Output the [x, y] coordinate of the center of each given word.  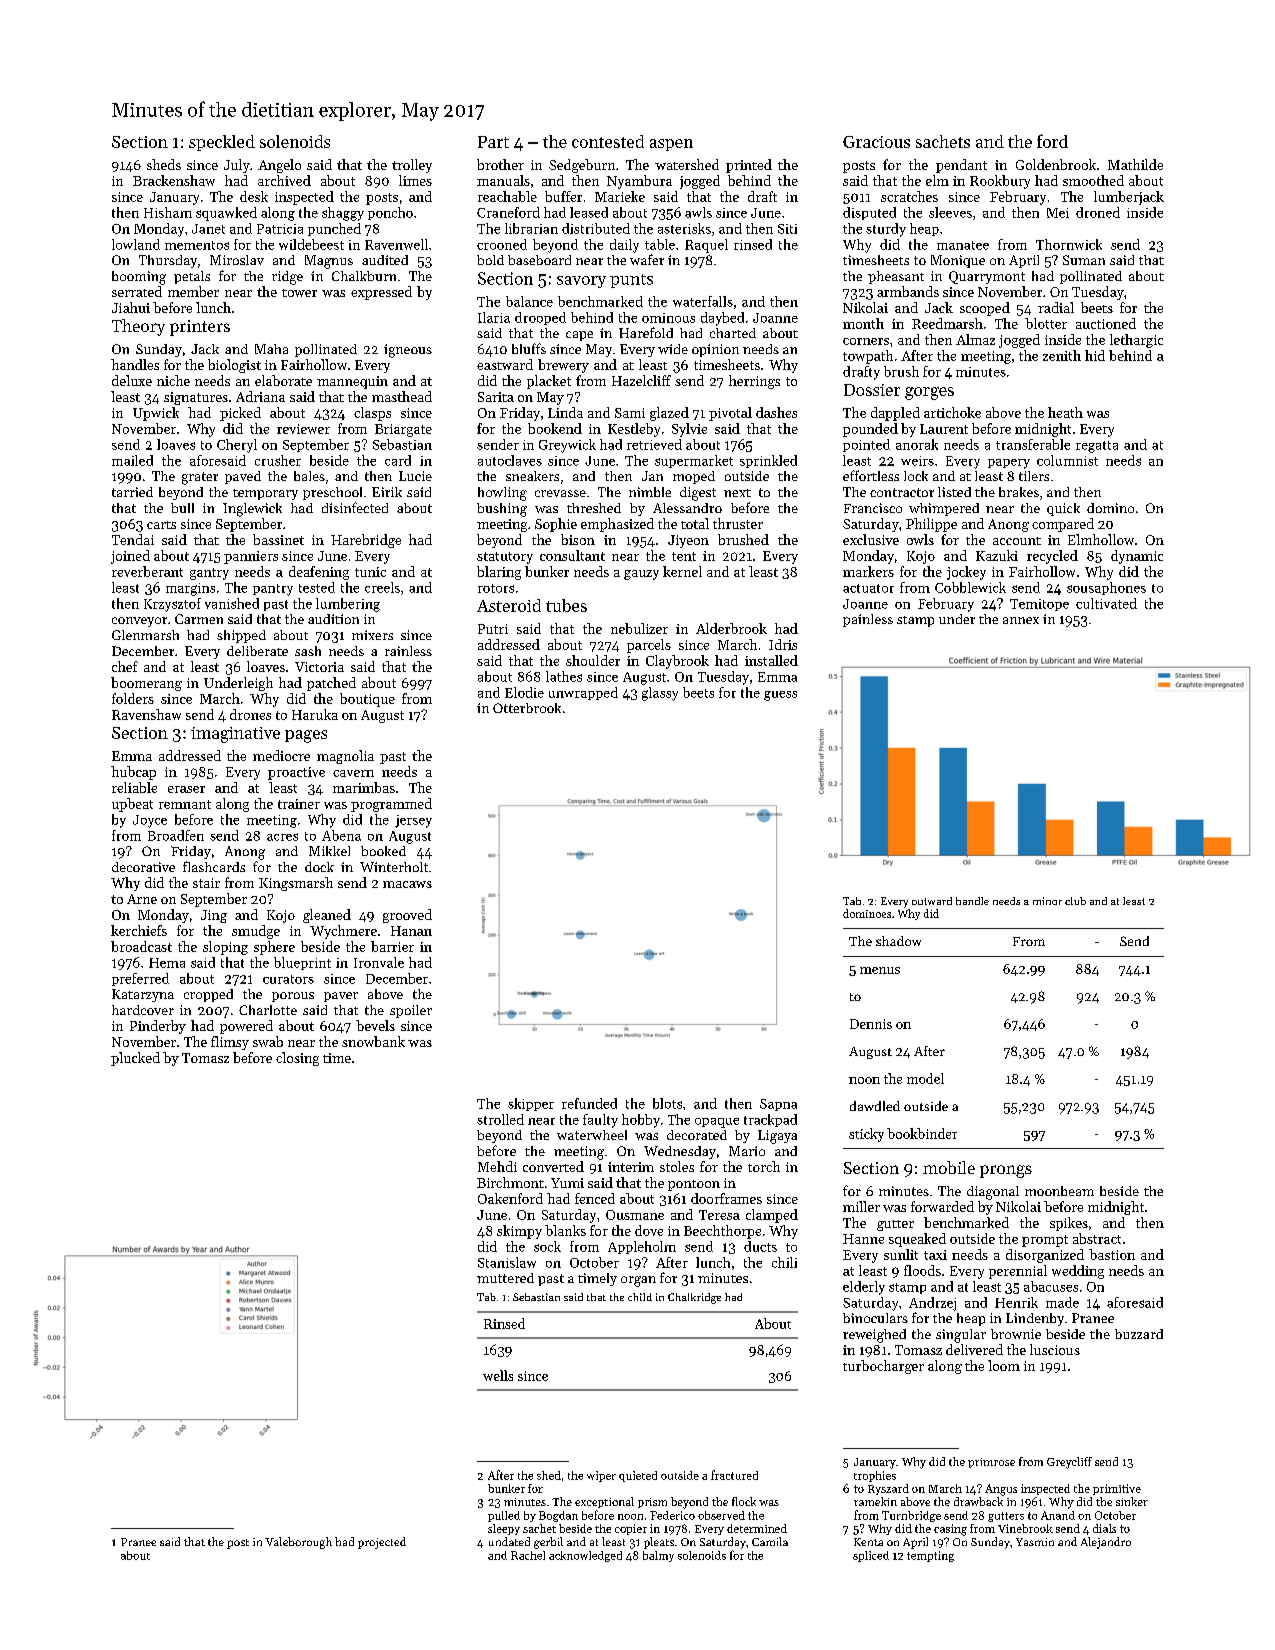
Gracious [876, 142]
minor [1047, 901]
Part [493, 142]
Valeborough [298, 1543]
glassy [660, 694]
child [640, 1297]
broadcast [141, 946]
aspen [671, 145]
